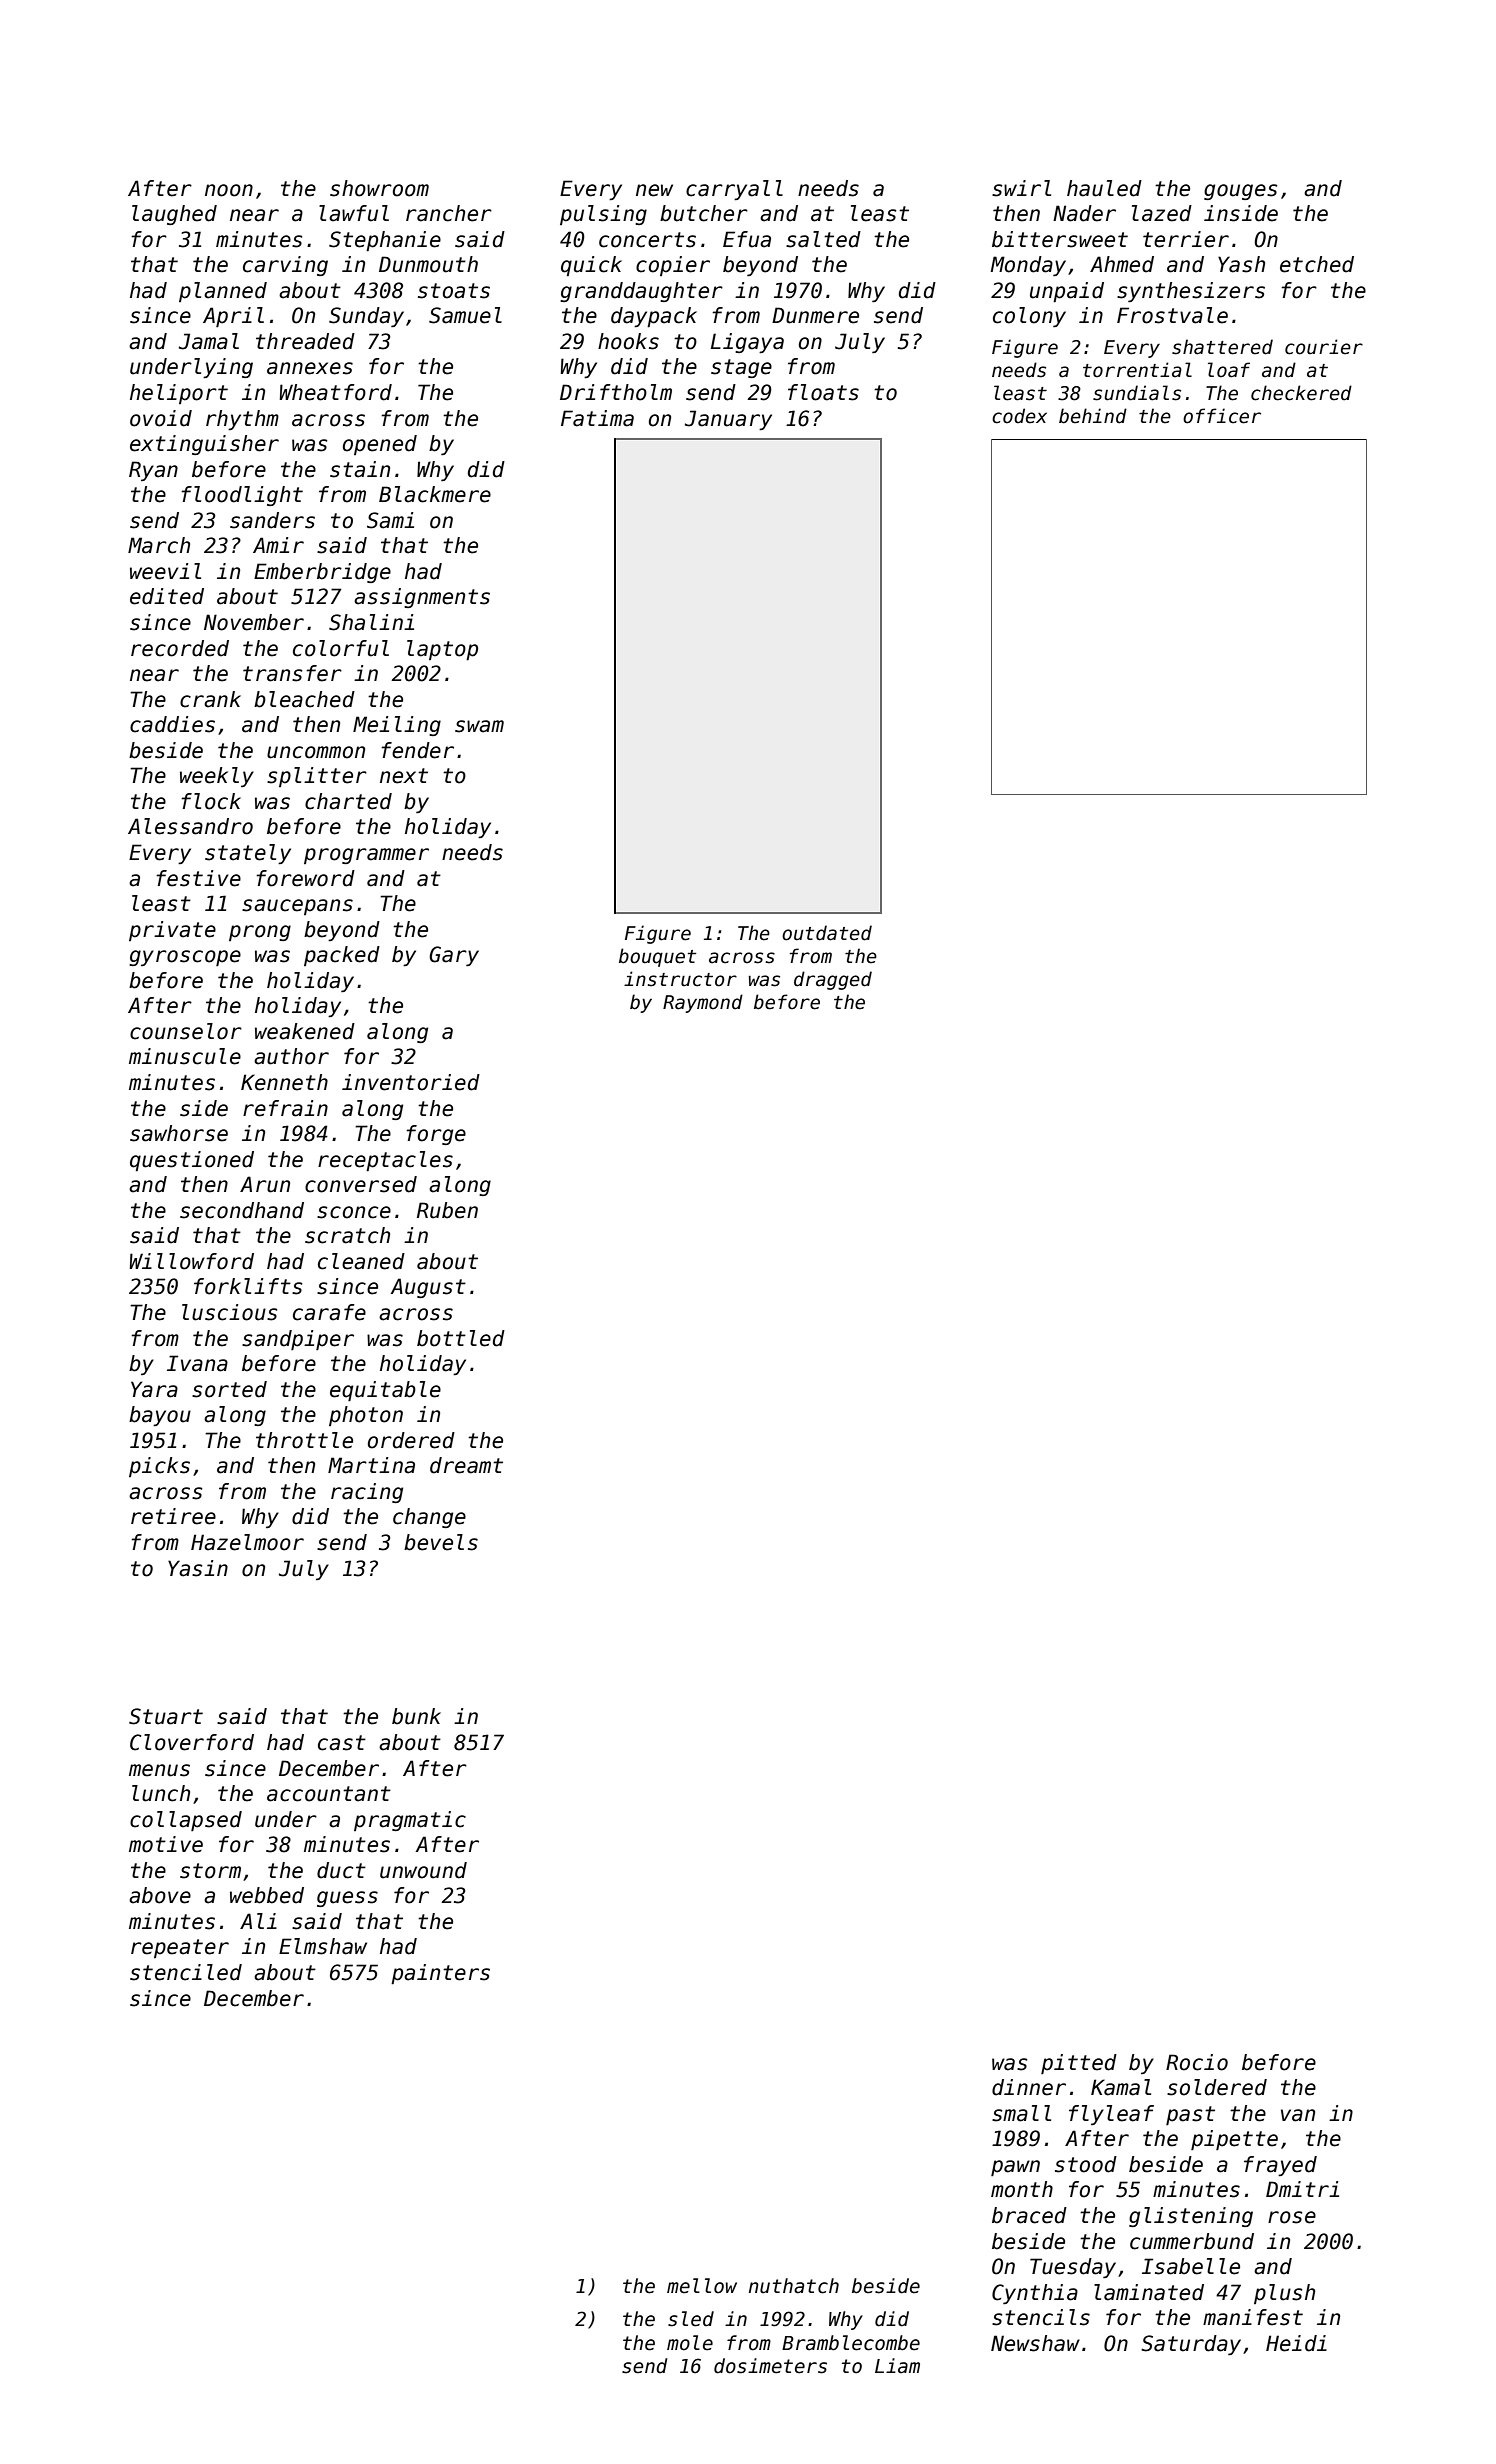 The width and height of the screenshot is (1496, 2464). I want to click on Rocio, so click(1197, 2062).
